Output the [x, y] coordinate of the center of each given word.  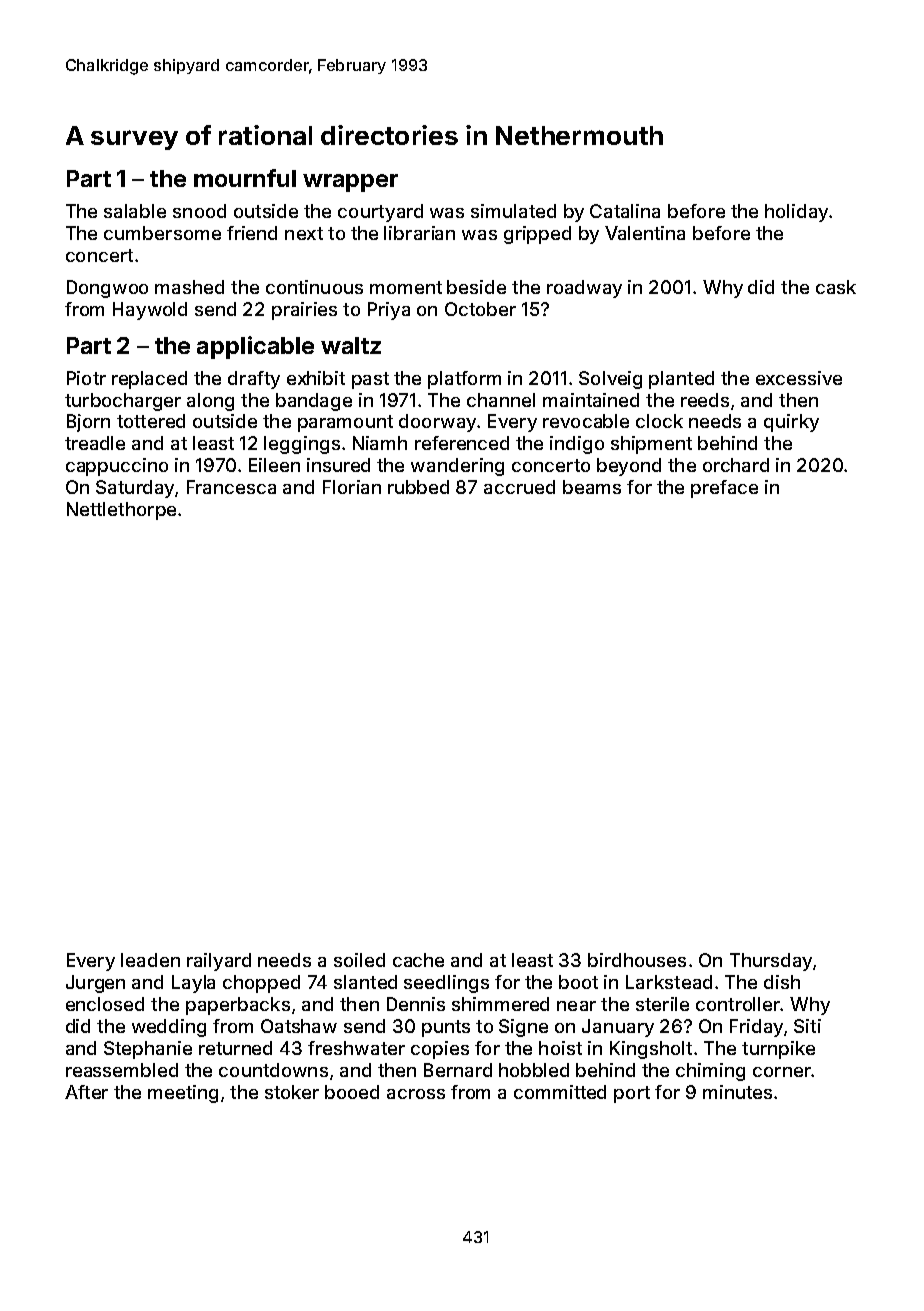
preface [724, 489]
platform [464, 380]
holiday [796, 213]
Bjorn [88, 423]
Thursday [771, 962]
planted [681, 380]
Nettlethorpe [121, 511]
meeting [183, 1094]
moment [406, 287]
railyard [219, 962]
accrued [519, 487]
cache [418, 960]
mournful [245, 178]
